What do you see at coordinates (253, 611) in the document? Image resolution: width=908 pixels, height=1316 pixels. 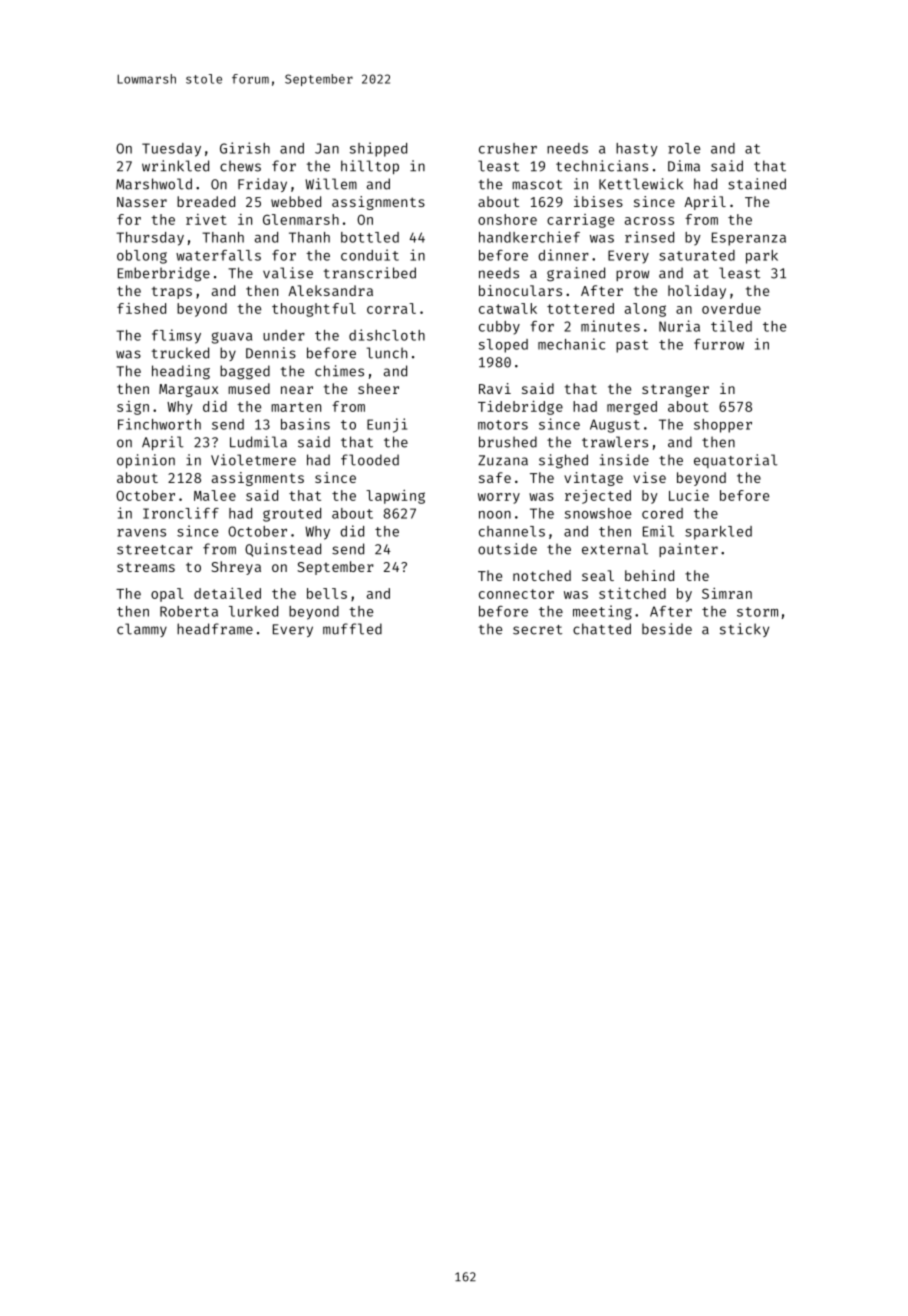 I see `lurked` at bounding box center [253, 611].
